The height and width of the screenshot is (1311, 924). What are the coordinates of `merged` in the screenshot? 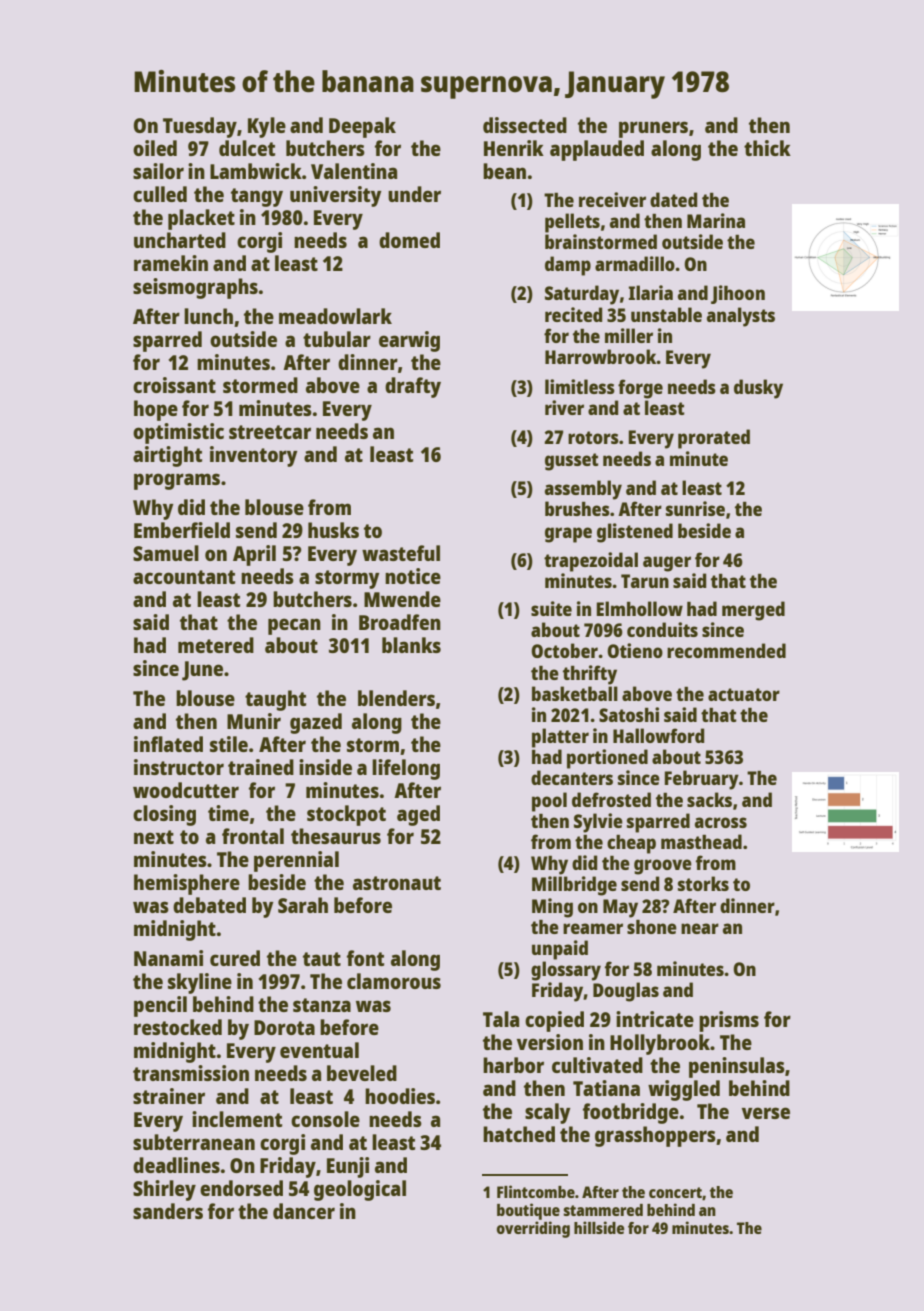 It's located at (753, 611).
